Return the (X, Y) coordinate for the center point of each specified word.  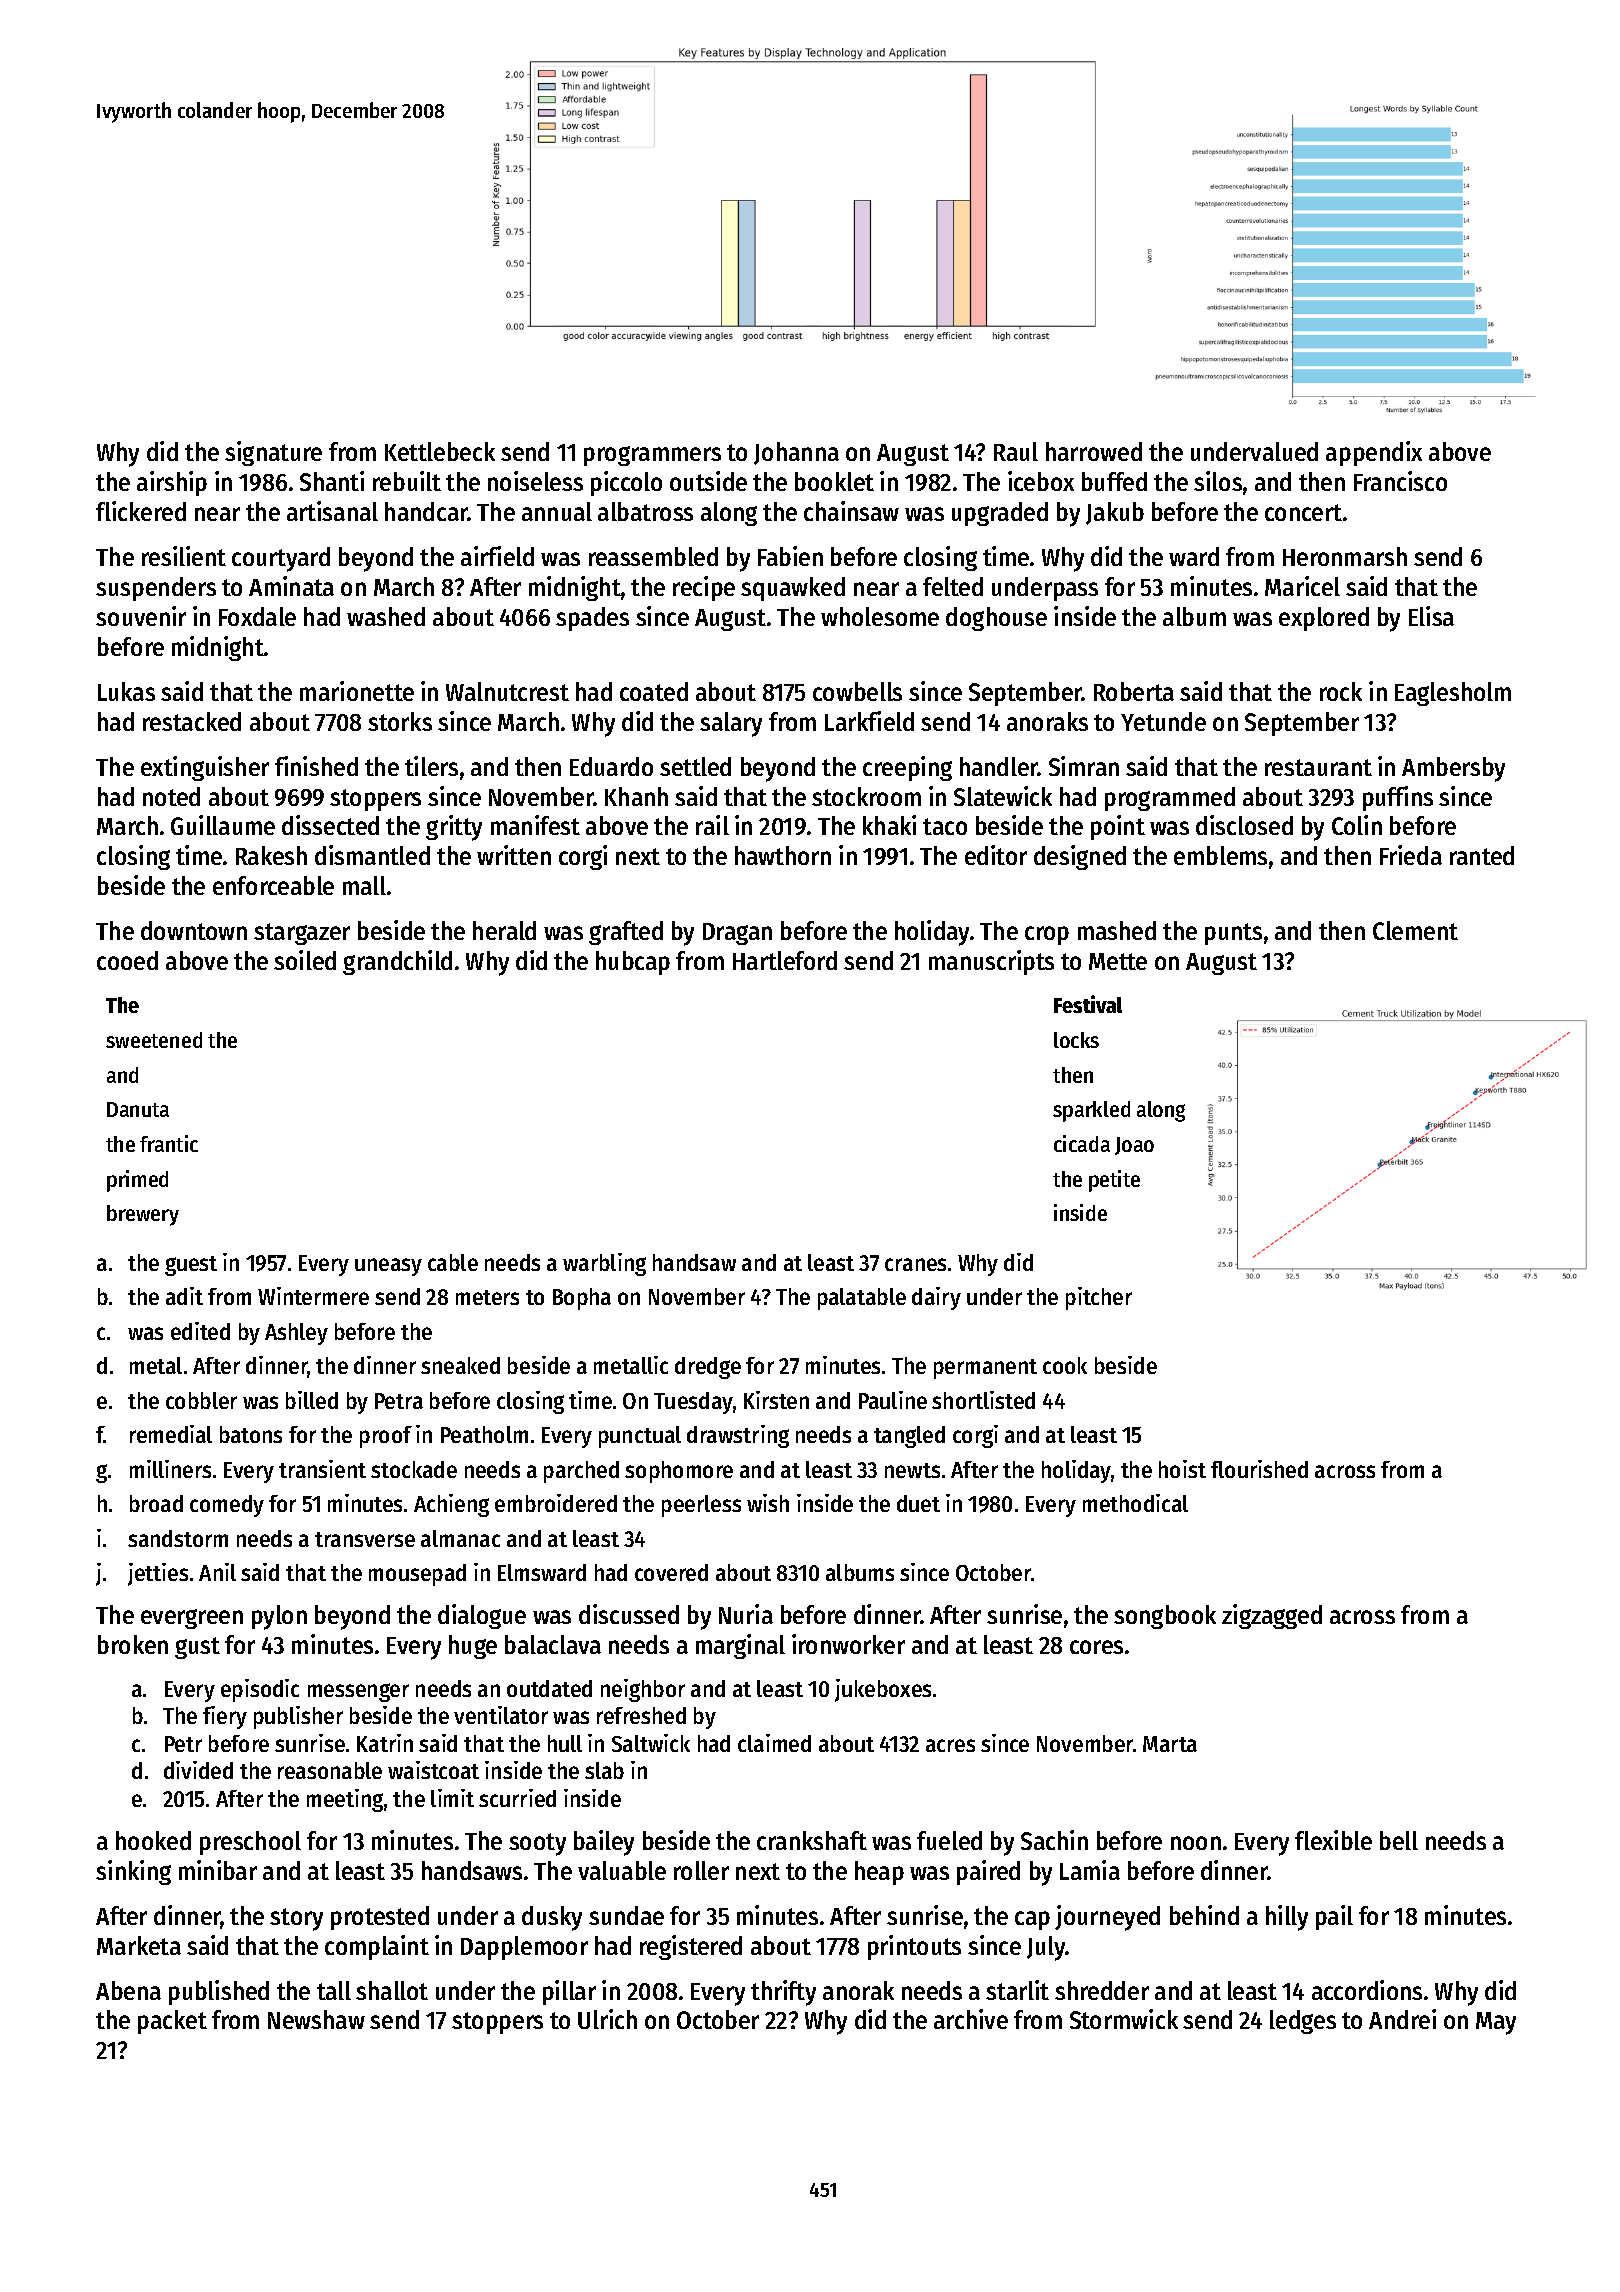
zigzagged (1272, 1616)
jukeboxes (883, 1690)
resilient (184, 556)
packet (172, 2022)
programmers (652, 456)
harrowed (1094, 451)
